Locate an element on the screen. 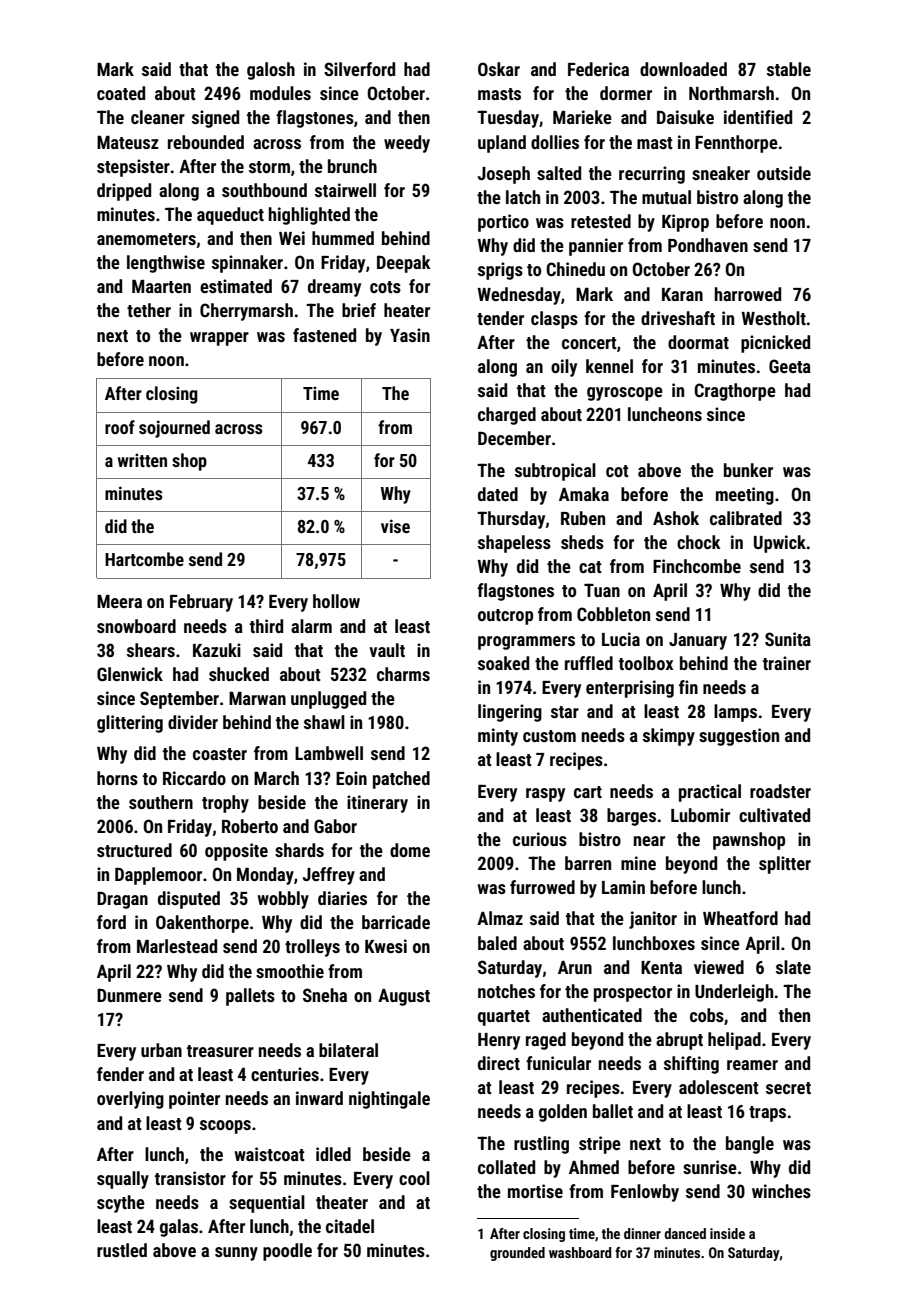  splitter is located at coordinates (785, 865).
